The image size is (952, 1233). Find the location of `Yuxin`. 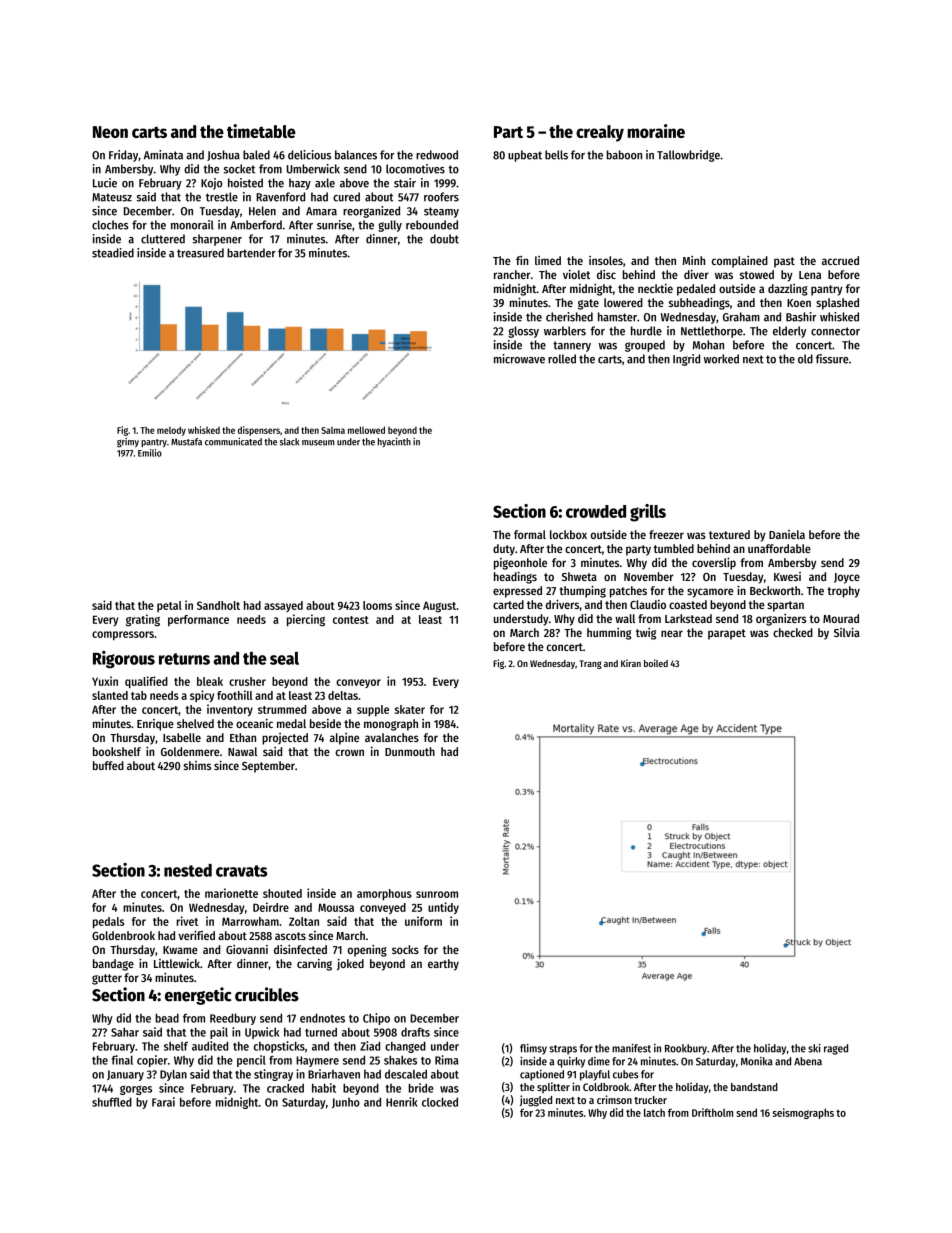

Yuxin is located at coordinates (105, 681).
